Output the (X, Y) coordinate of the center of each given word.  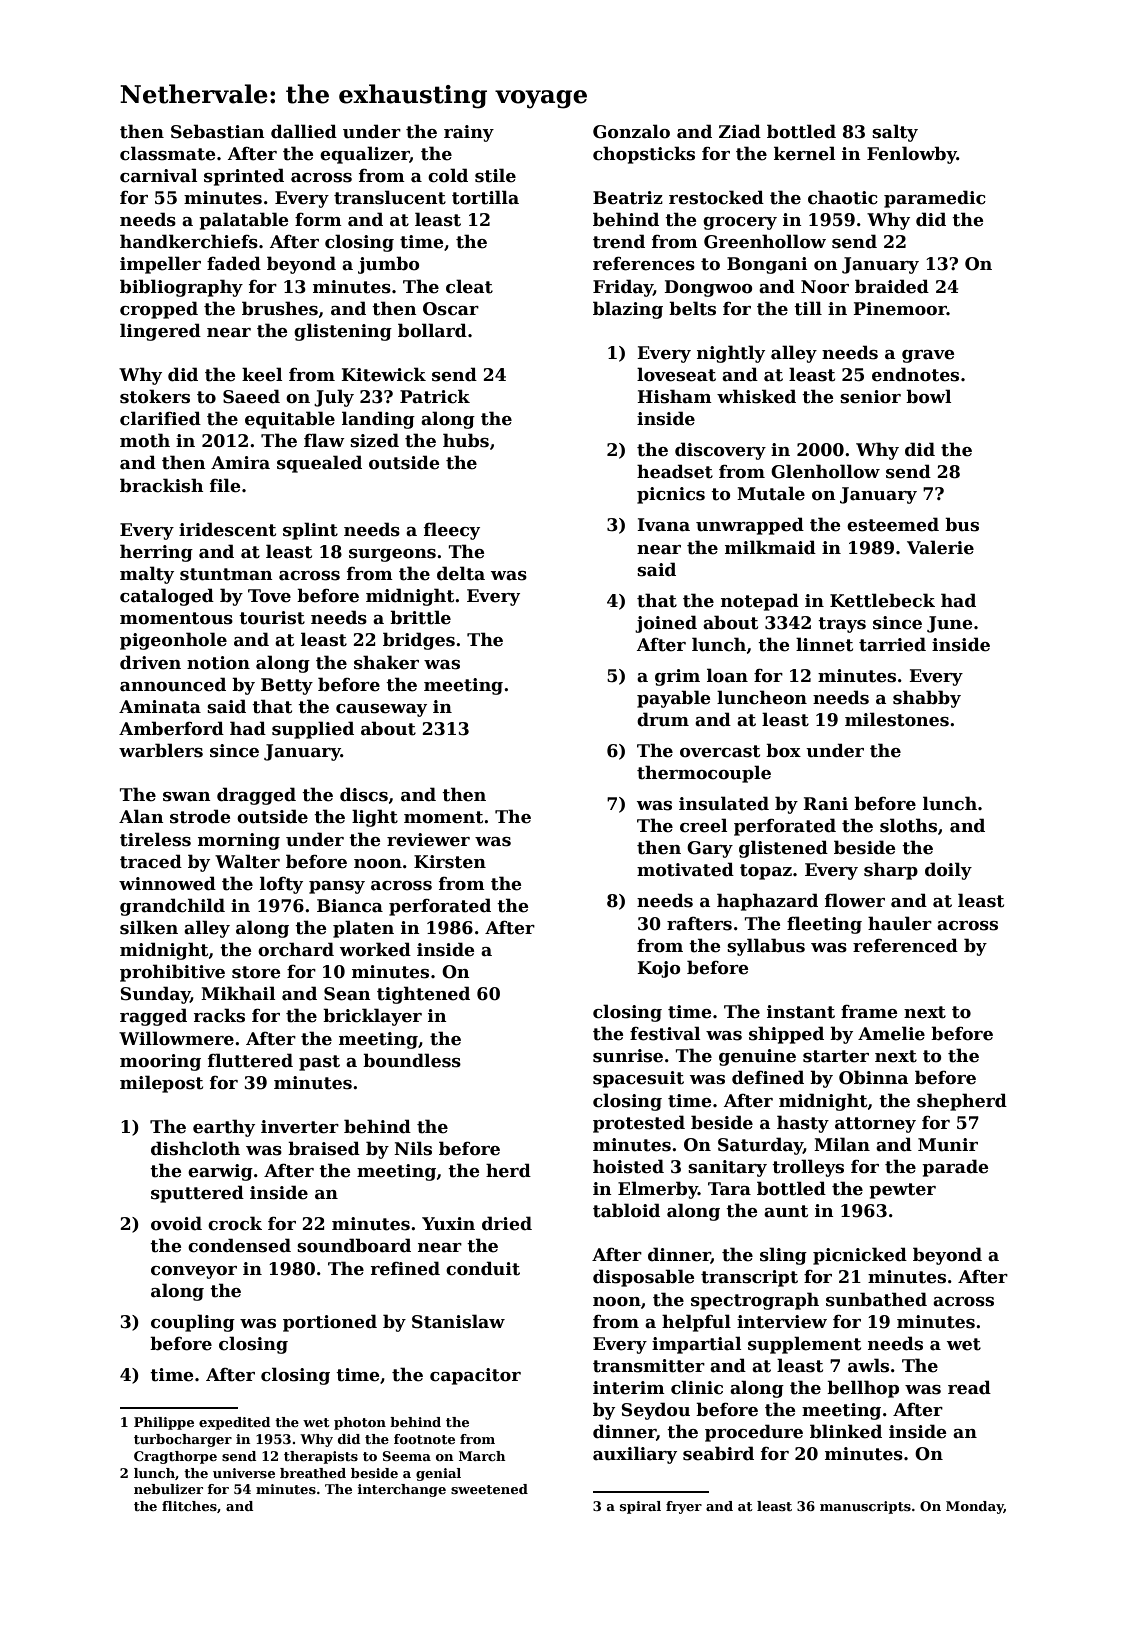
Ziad (740, 131)
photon (360, 1423)
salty (895, 133)
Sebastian (218, 131)
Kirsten (450, 862)
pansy (337, 887)
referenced (905, 945)
